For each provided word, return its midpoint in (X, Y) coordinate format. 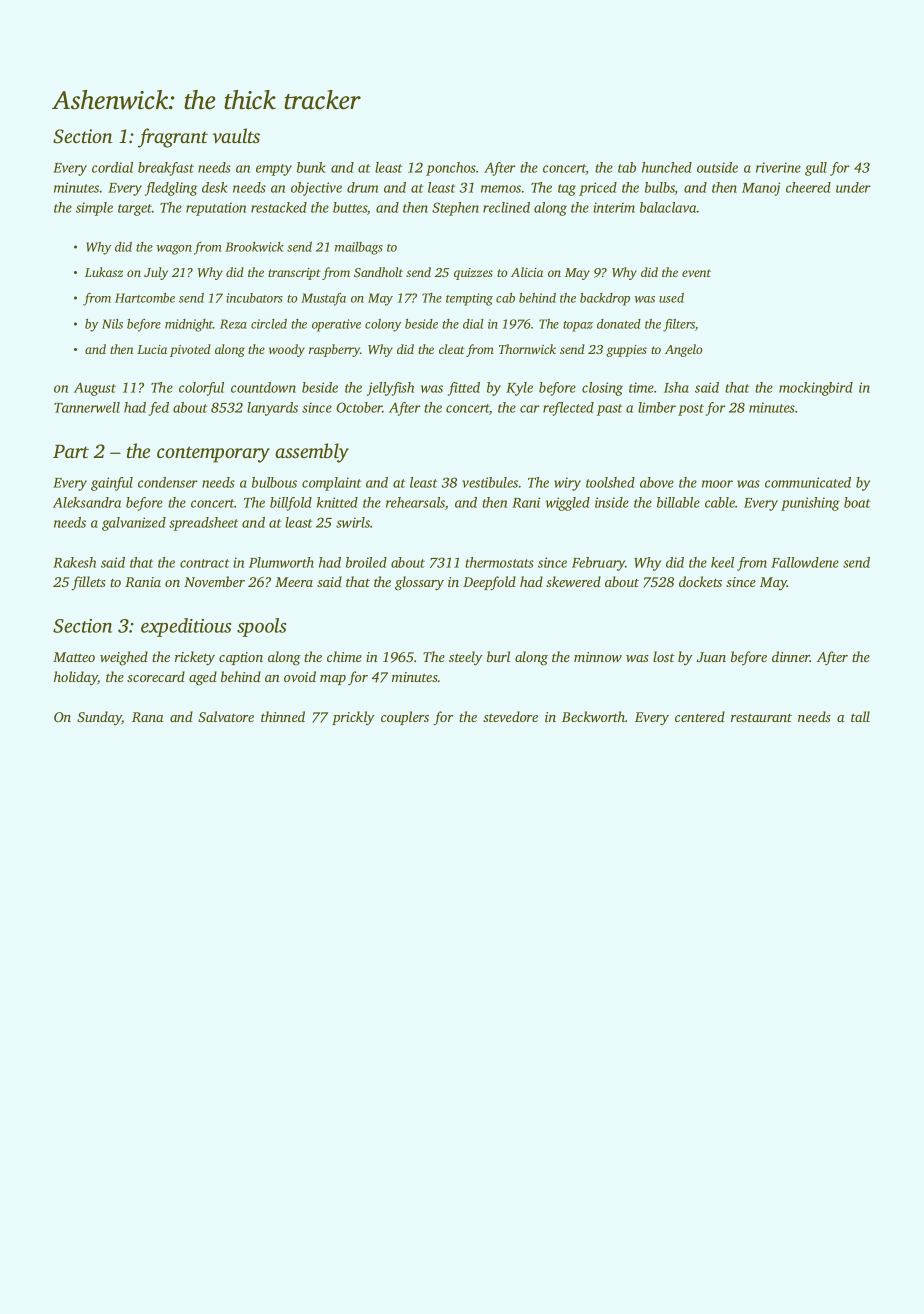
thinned (283, 716)
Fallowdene (805, 562)
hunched (667, 167)
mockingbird (816, 389)
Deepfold (489, 583)
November (214, 581)
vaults (236, 135)
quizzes (473, 274)
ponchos (451, 169)
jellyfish (390, 389)
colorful (201, 389)
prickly (353, 718)
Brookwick (254, 247)
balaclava (668, 207)
